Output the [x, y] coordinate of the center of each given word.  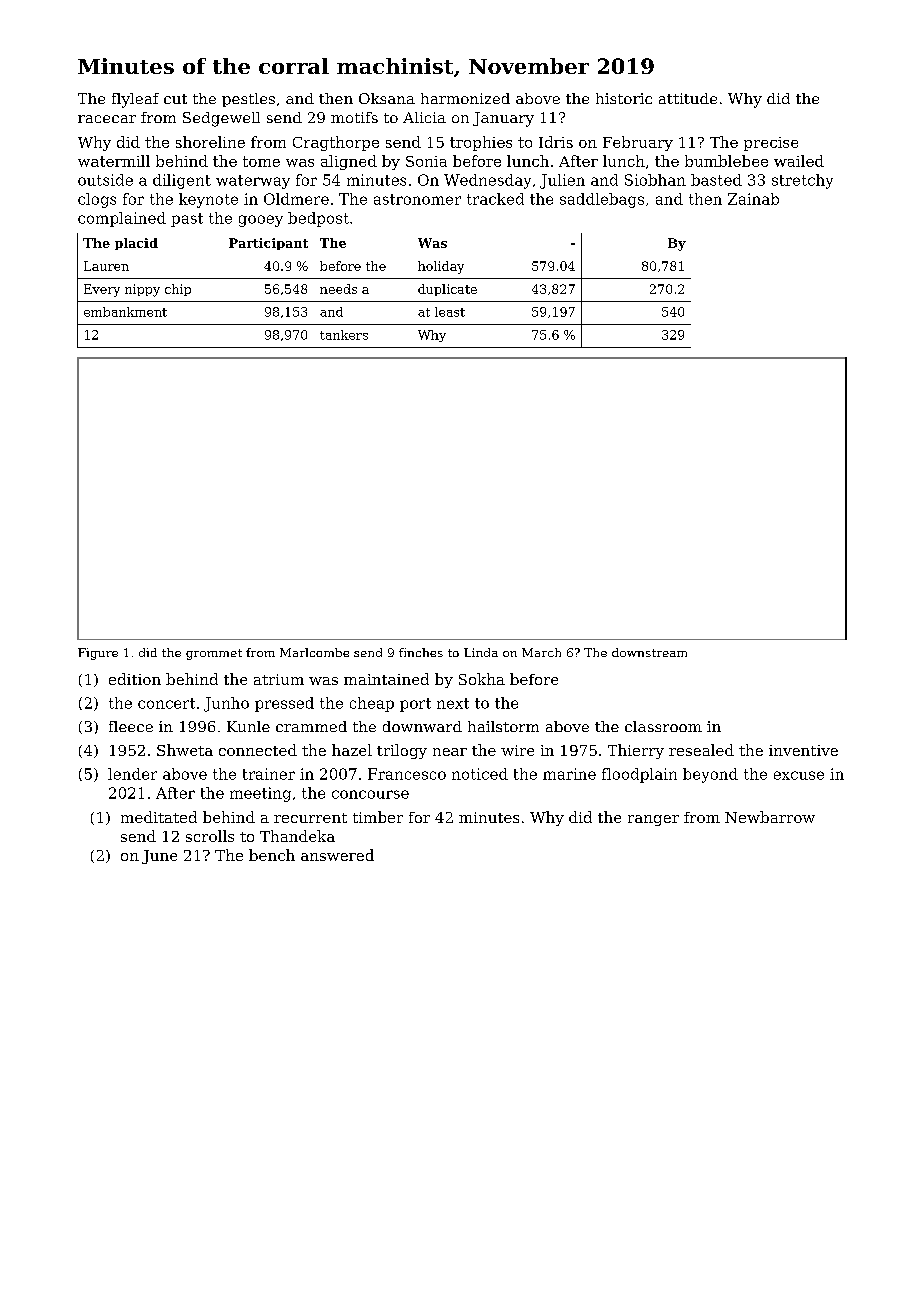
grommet [214, 654]
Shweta [185, 750]
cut [175, 99]
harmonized [465, 98]
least [450, 312]
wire [517, 750]
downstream [649, 652]
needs [338, 289]
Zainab [753, 199]
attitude [688, 98]
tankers [344, 335]
